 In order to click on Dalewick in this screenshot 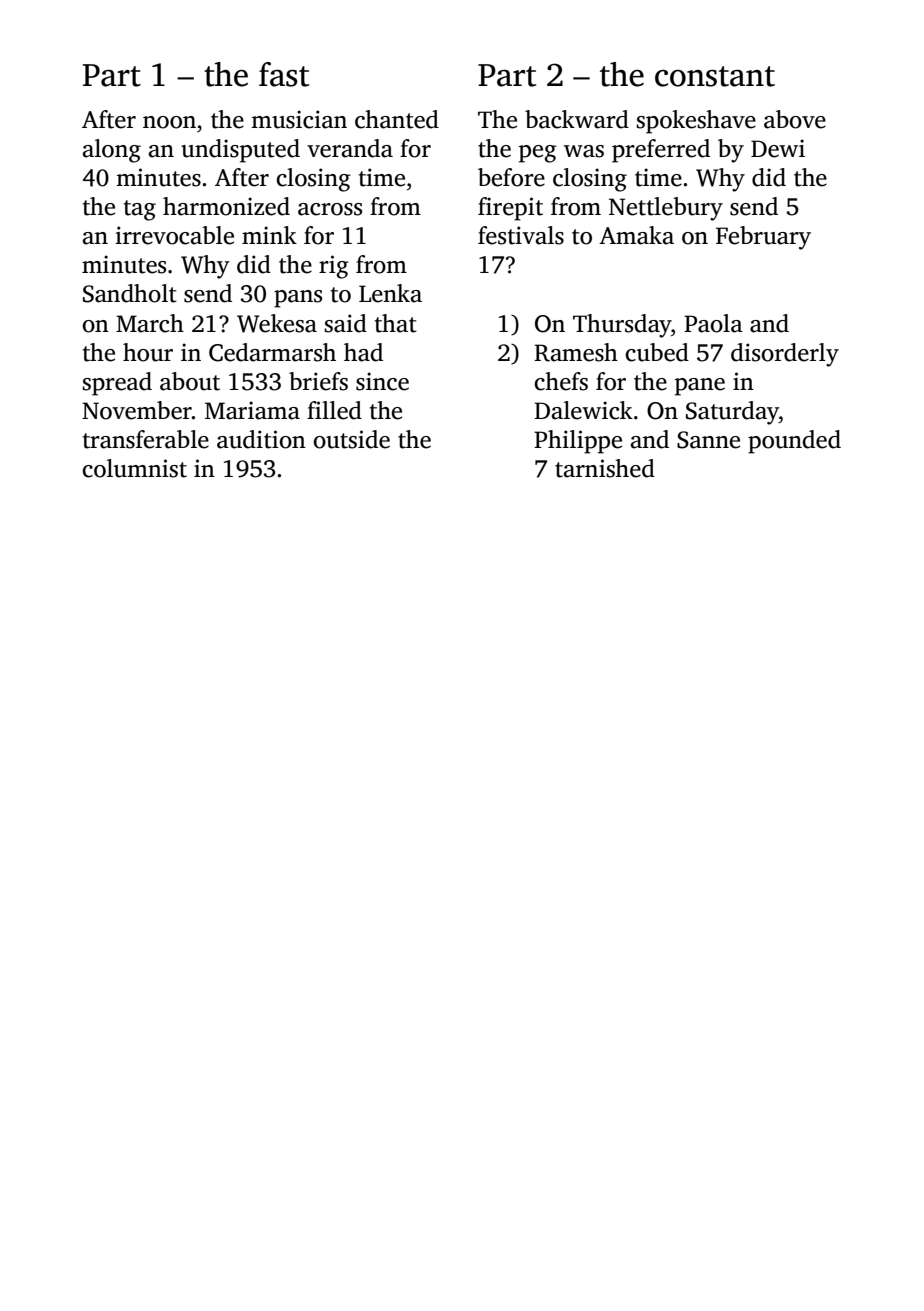, I will do `click(583, 410)`.
